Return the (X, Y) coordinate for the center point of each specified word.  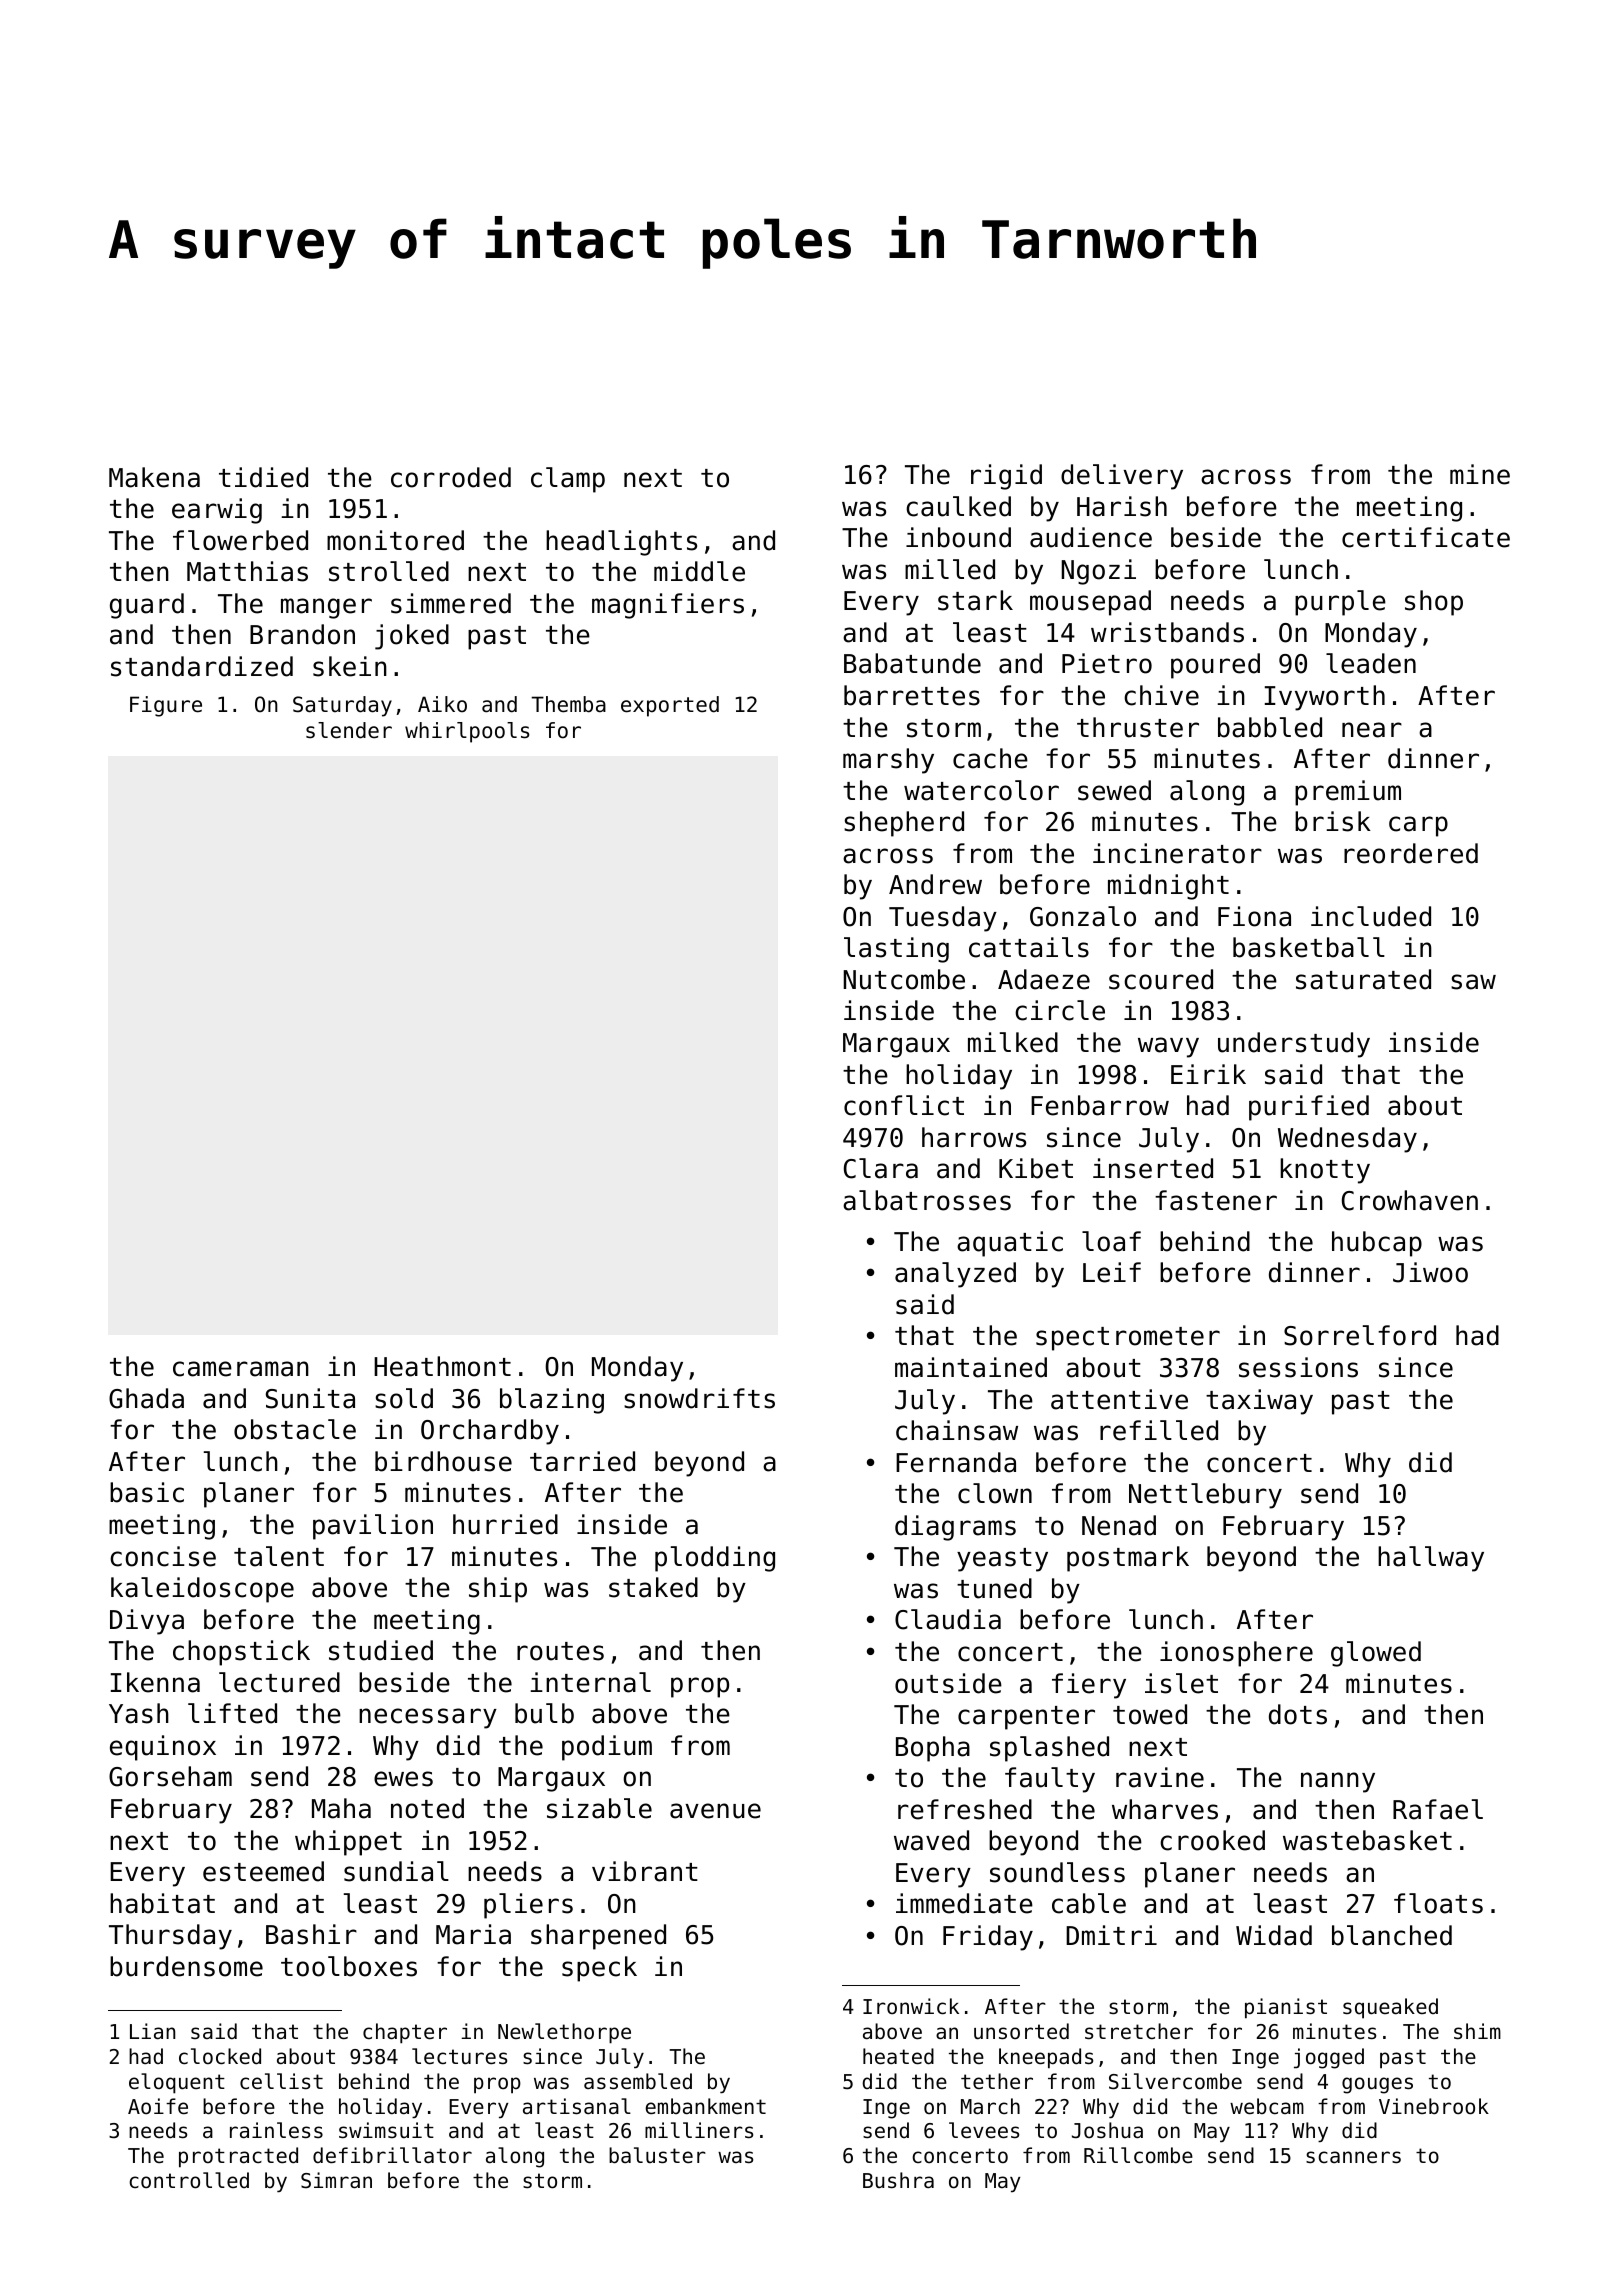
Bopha (933, 1749)
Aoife (158, 2106)
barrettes (912, 695)
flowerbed (240, 540)
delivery (1122, 477)
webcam (1267, 2106)
